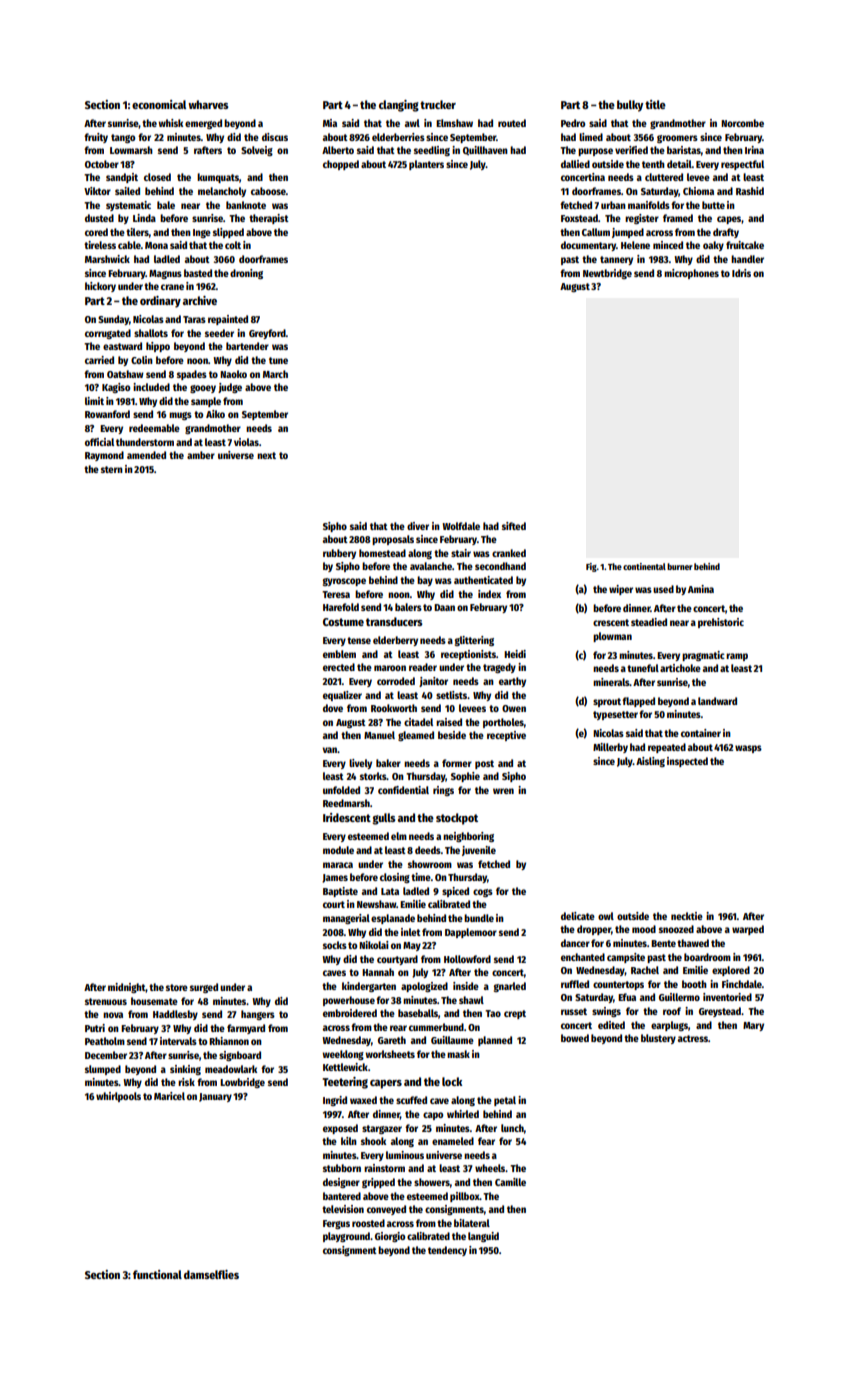 Image resolution: width=849 pixels, height=1400 pixels. What do you see at coordinates (157, 1274) in the document?
I see `functional` at bounding box center [157, 1274].
